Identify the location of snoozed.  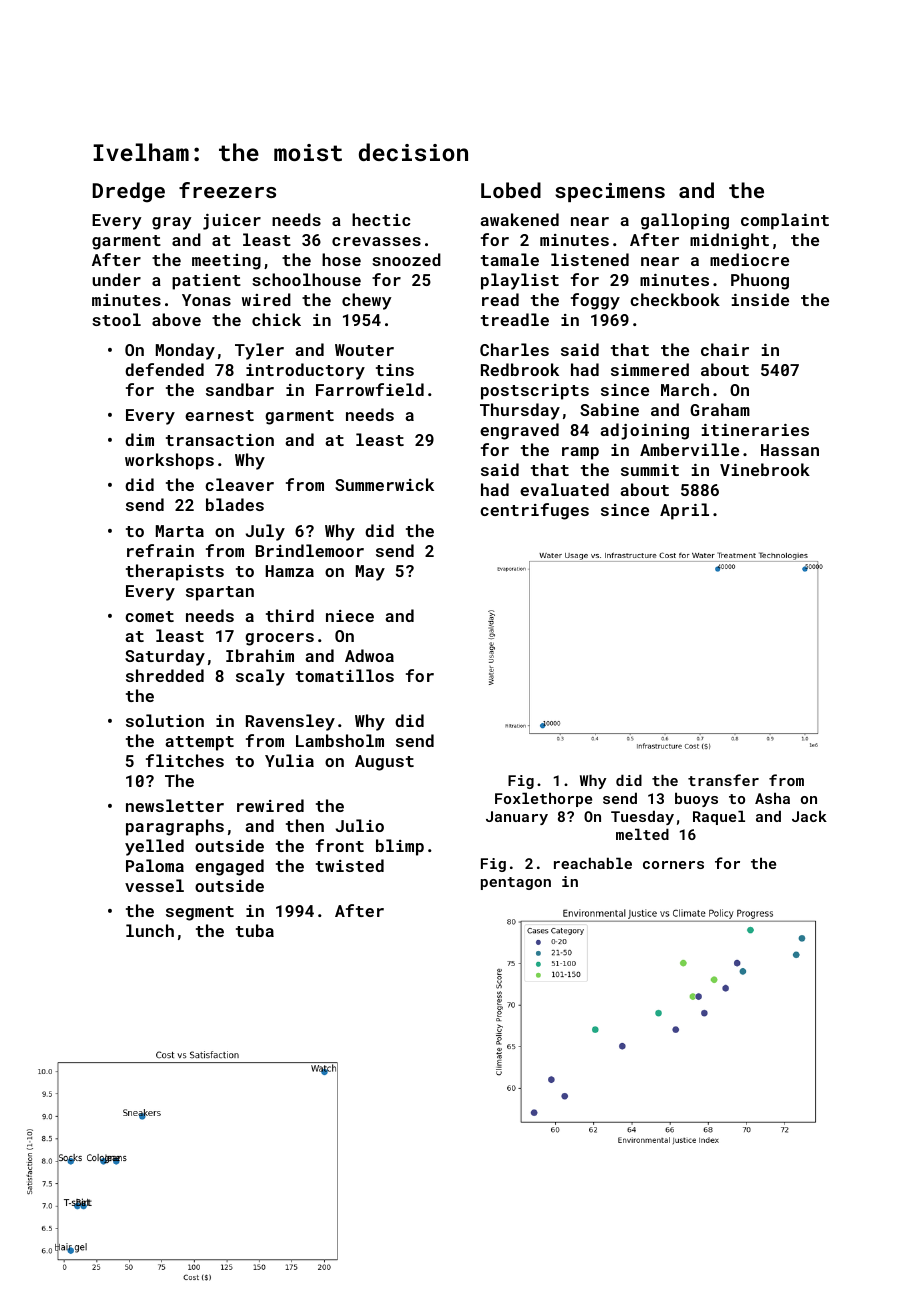
(406, 259).
